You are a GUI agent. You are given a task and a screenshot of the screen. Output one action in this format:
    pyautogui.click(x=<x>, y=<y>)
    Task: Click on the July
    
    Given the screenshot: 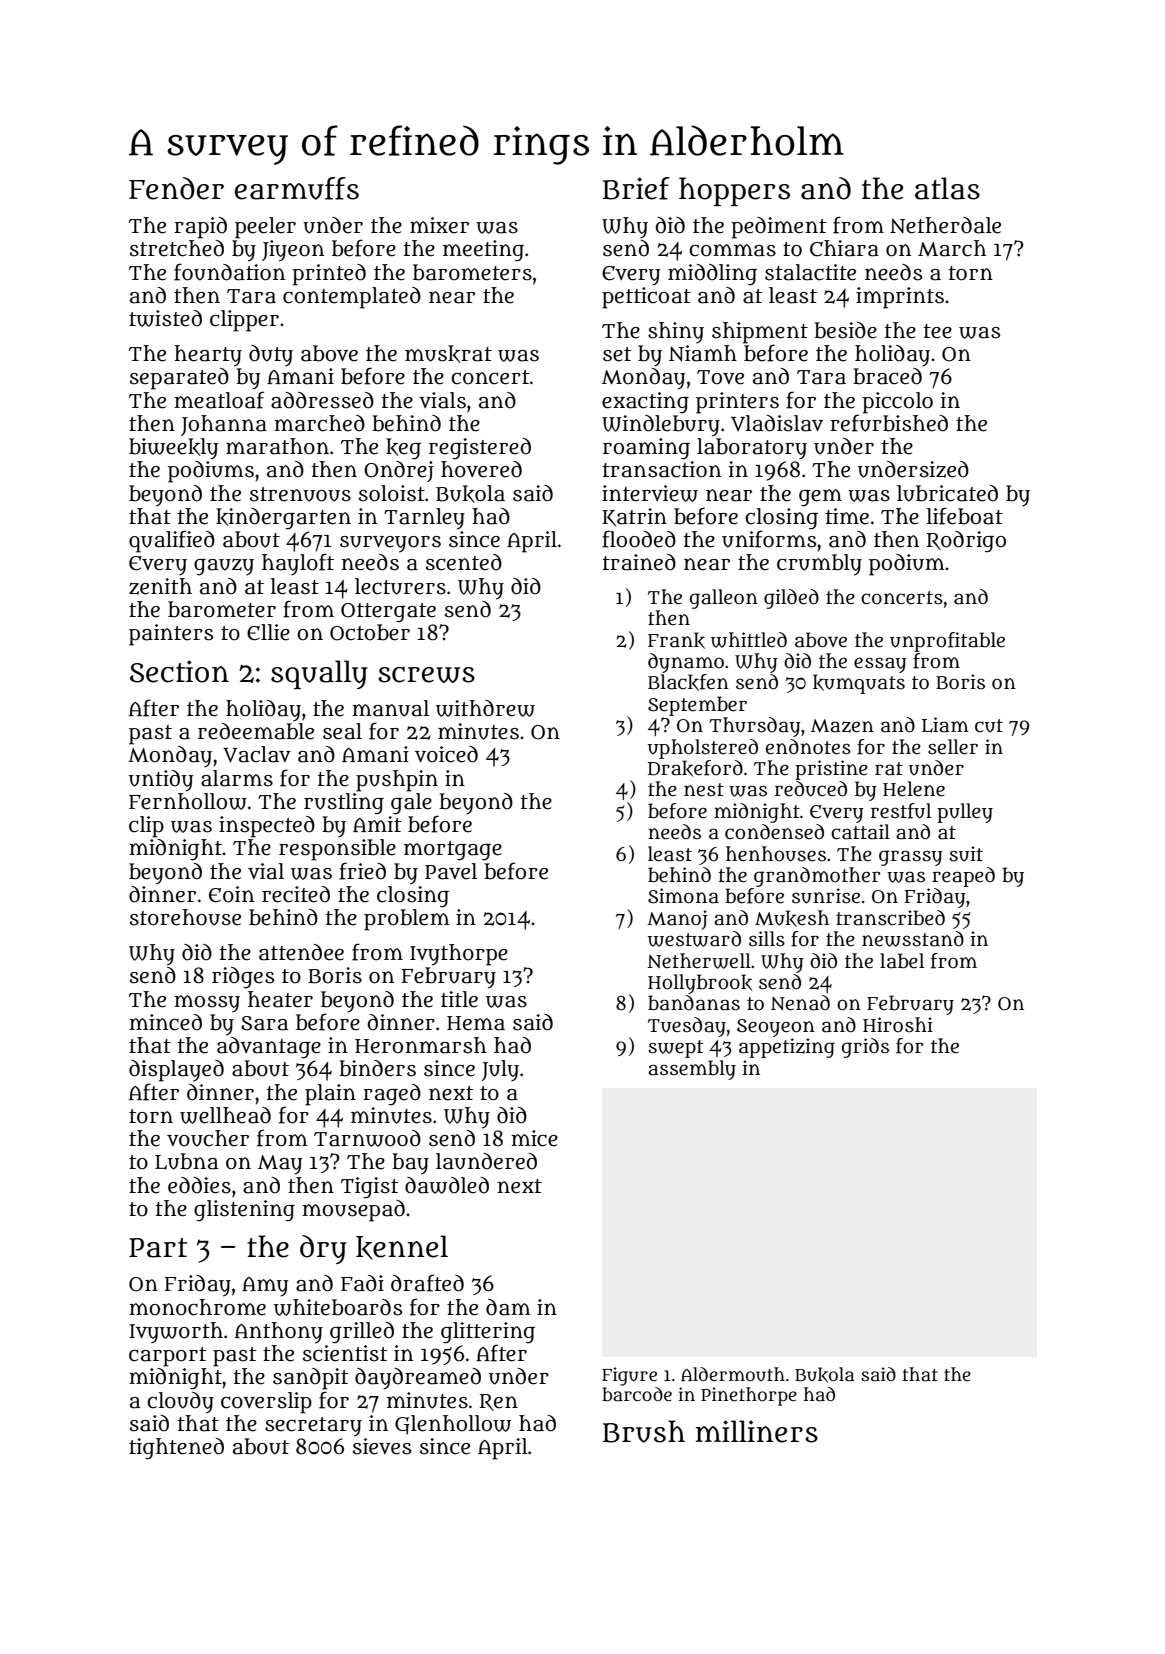 What is the action you would take?
    pyautogui.click(x=500, y=1071)
